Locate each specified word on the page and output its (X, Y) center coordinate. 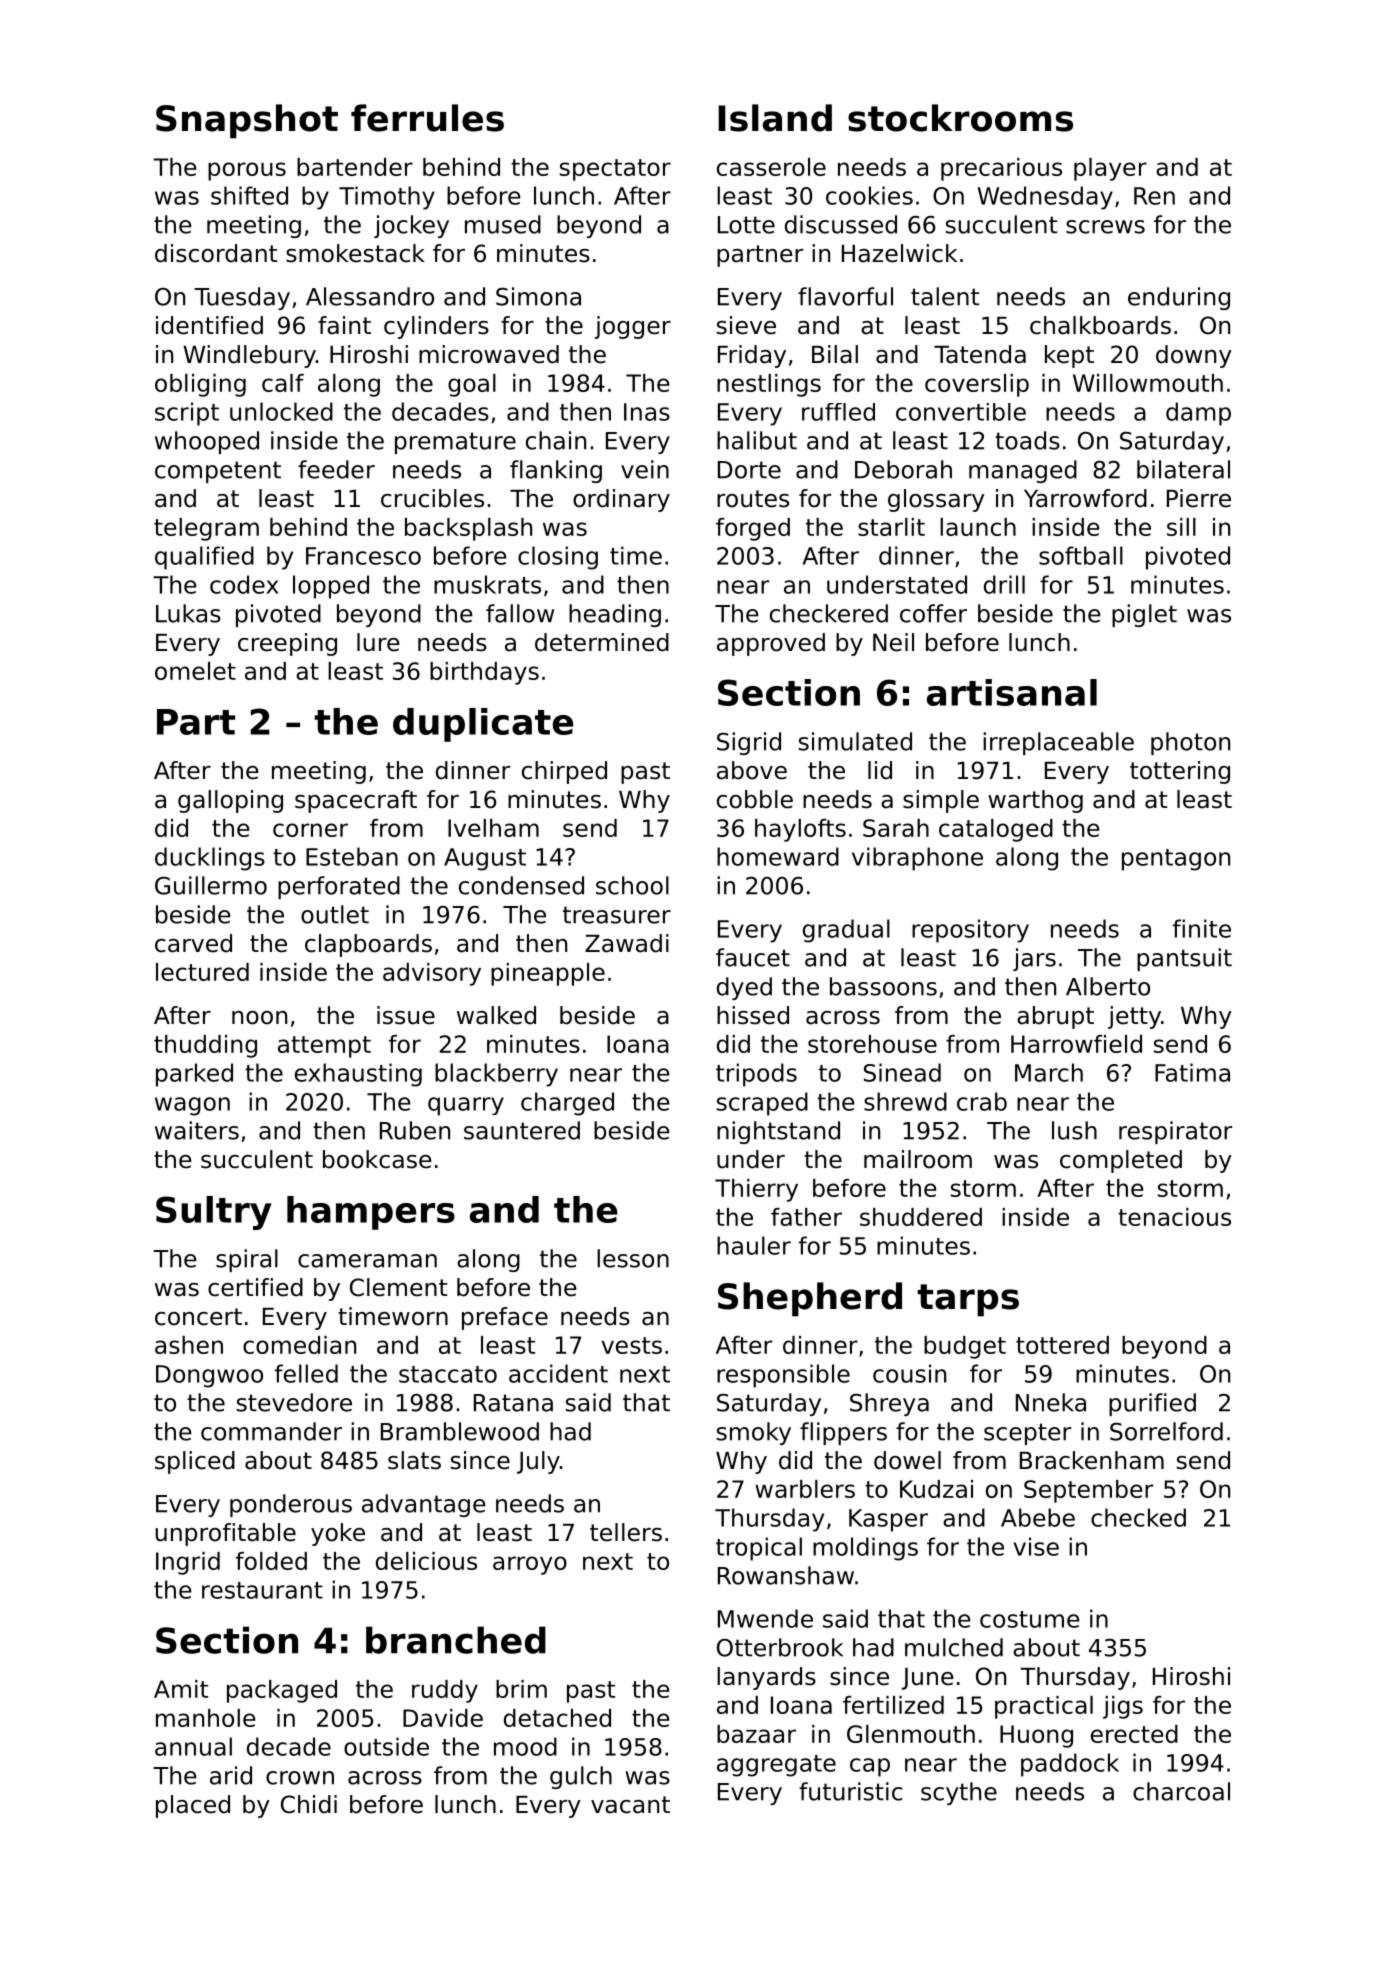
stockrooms (960, 118)
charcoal (1181, 1791)
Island (775, 118)
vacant (630, 1805)
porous (247, 171)
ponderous (291, 1505)
